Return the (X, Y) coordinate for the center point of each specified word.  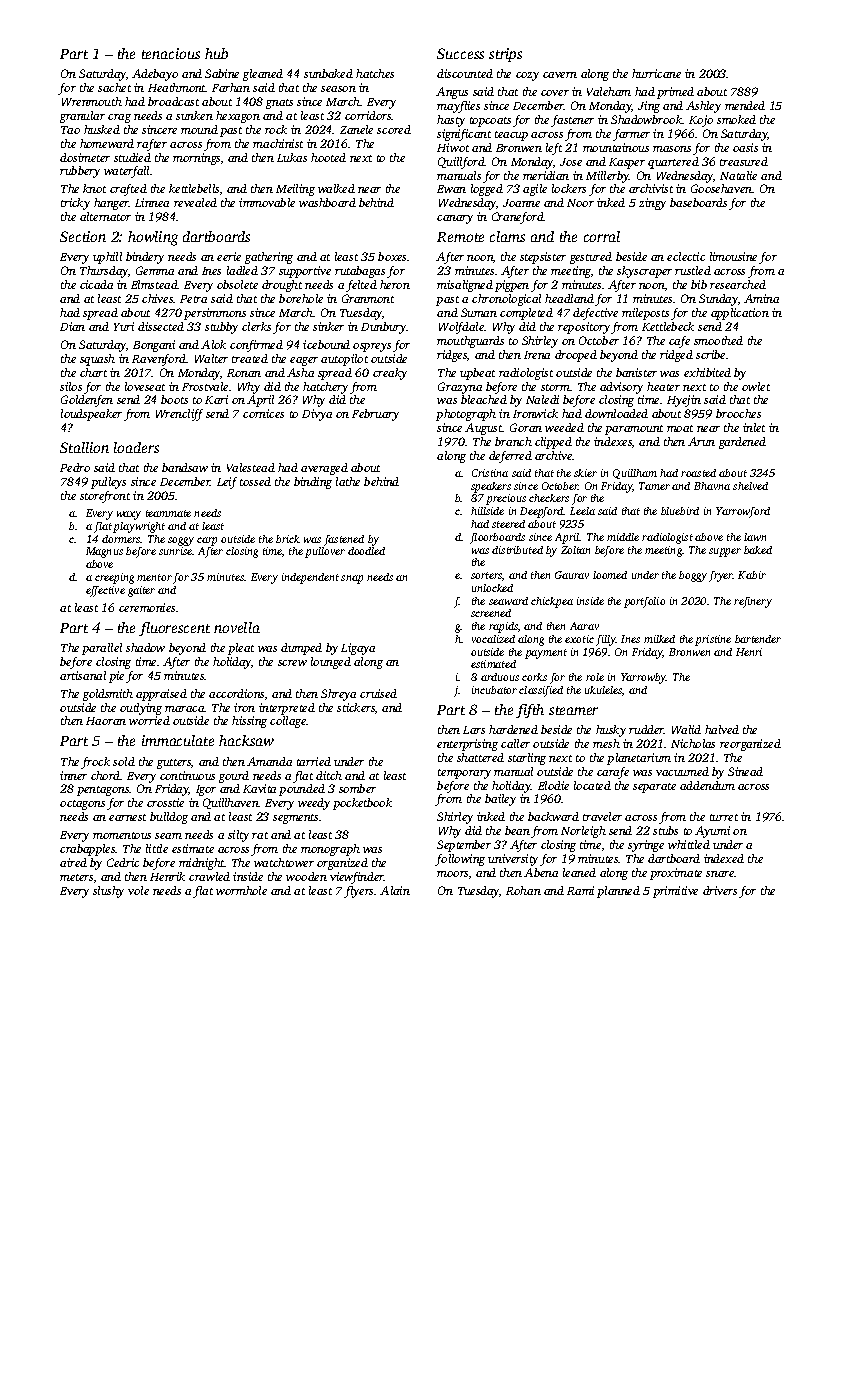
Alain (395, 890)
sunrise (175, 551)
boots (174, 399)
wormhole (241, 890)
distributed (517, 550)
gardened (742, 443)
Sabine (222, 73)
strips (505, 55)
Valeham (609, 91)
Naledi (542, 399)
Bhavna (712, 486)
